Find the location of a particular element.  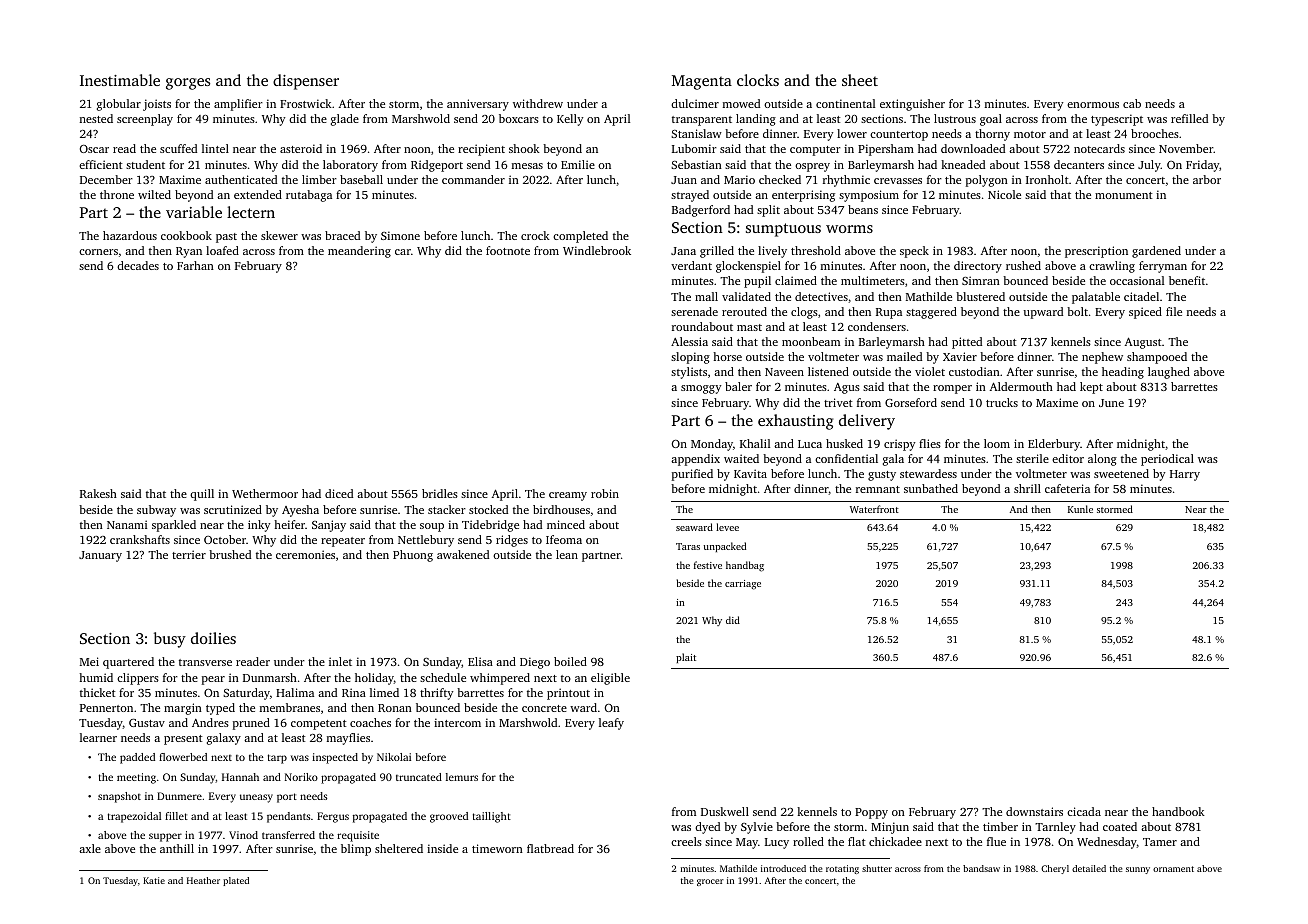

dispenser is located at coordinates (306, 82).
